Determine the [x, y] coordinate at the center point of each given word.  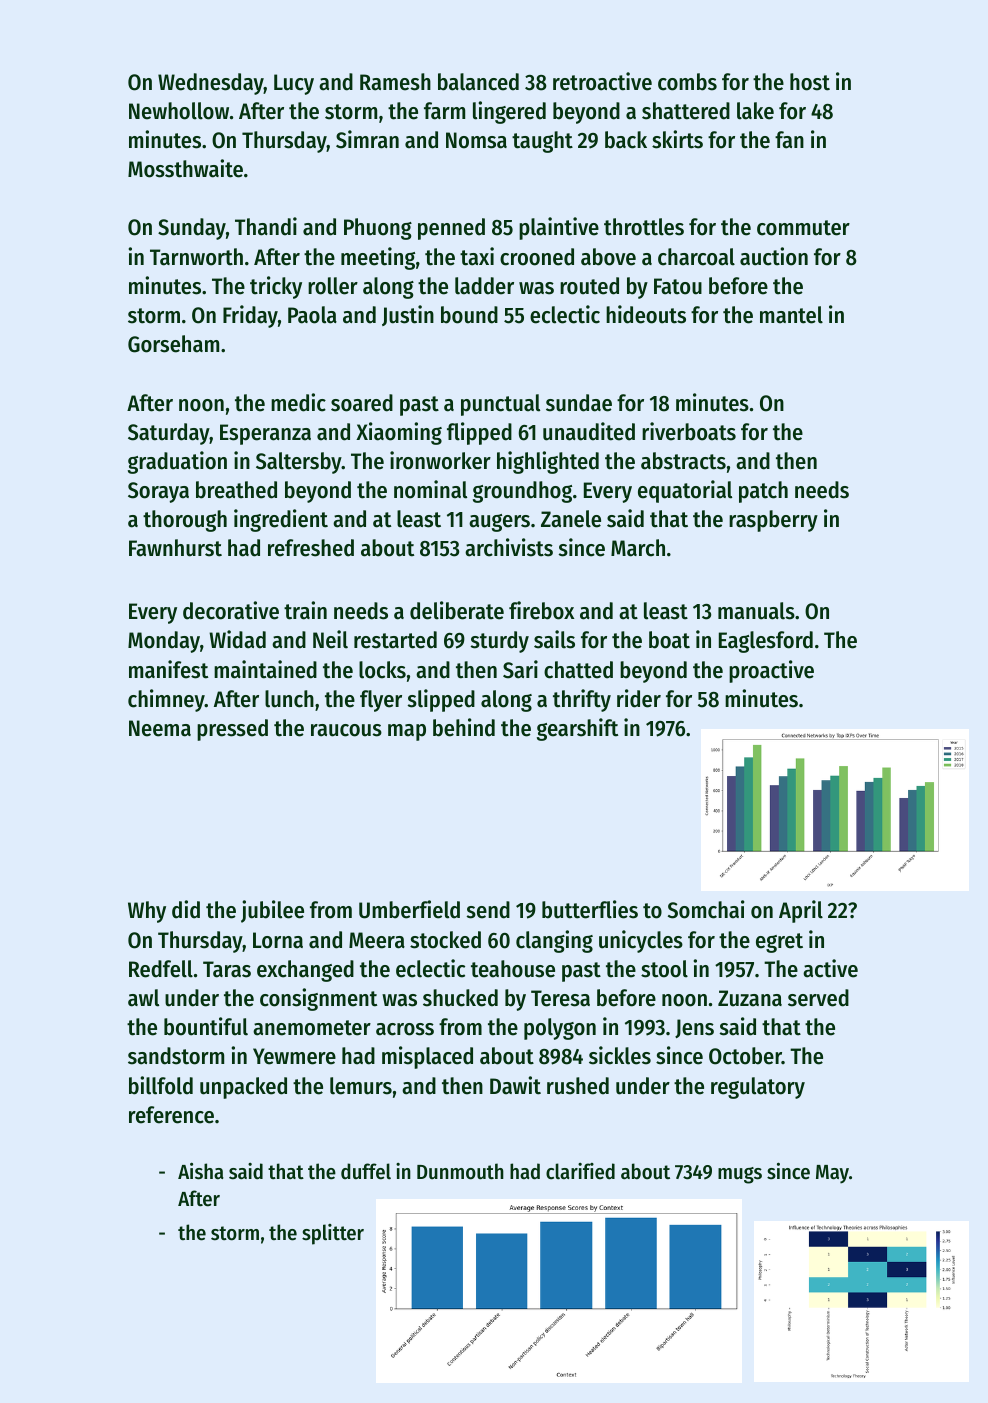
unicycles [641, 941]
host [810, 82]
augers [499, 523]
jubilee [272, 911]
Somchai [706, 909]
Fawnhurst [175, 548]
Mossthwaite [185, 168]
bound [469, 315]
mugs [740, 1175]
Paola [312, 315]
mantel [791, 315]
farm [444, 111]
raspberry [773, 521]
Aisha [201, 1171]
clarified [580, 1171]
